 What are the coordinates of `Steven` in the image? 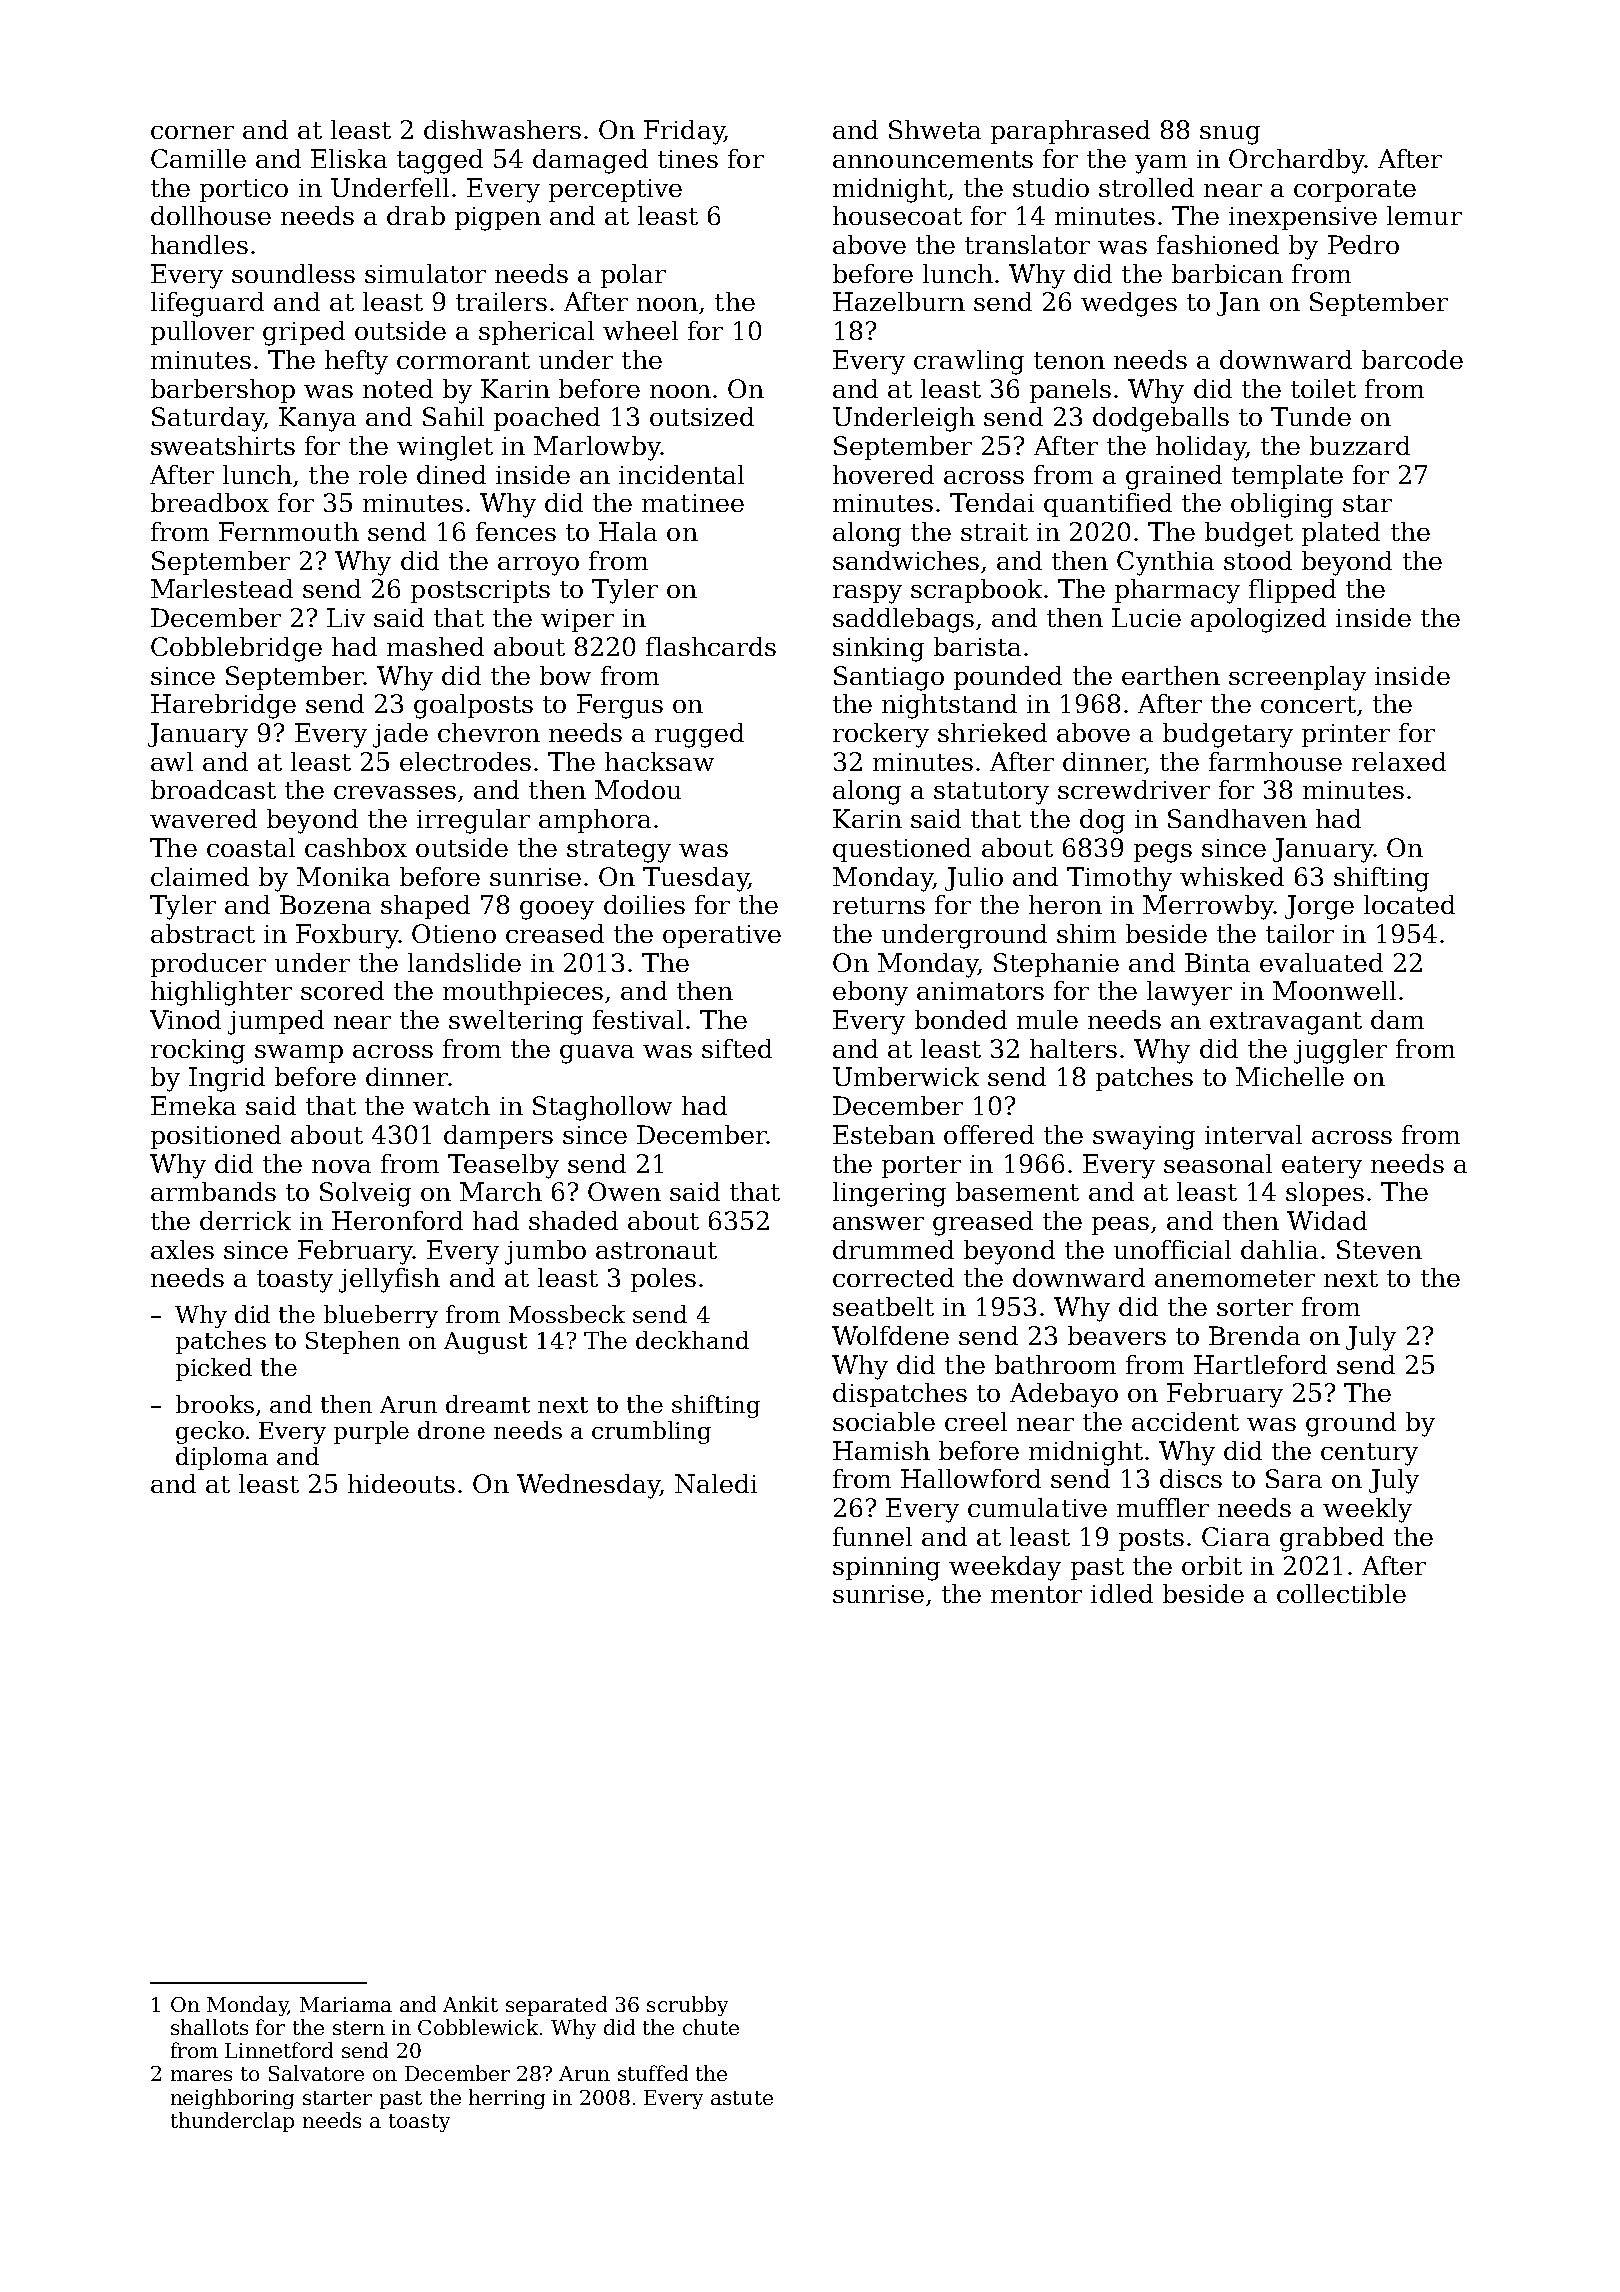 It's located at (1379, 1249).
